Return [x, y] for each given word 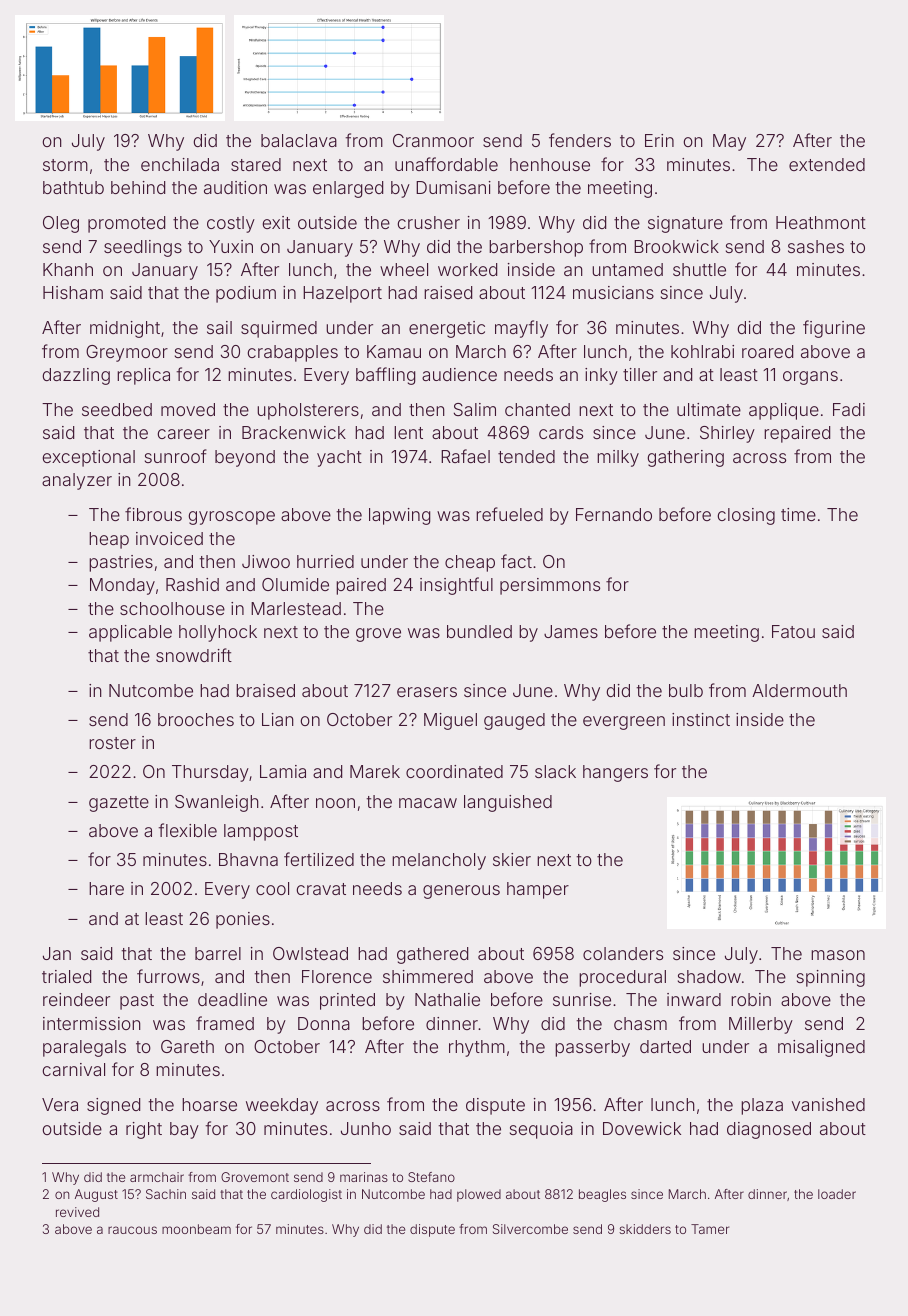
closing [746, 516]
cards [561, 432]
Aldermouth [799, 690]
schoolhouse [172, 608]
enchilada [180, 164]
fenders [580, 140]
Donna [324, 1023]
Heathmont [821, 222]
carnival [73, 1069]
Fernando [614, 514]
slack [555, 771]
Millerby [761, 1025]
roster [112, 743]
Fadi [849, 409]
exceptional [88, 458]
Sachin [166, 1194]
